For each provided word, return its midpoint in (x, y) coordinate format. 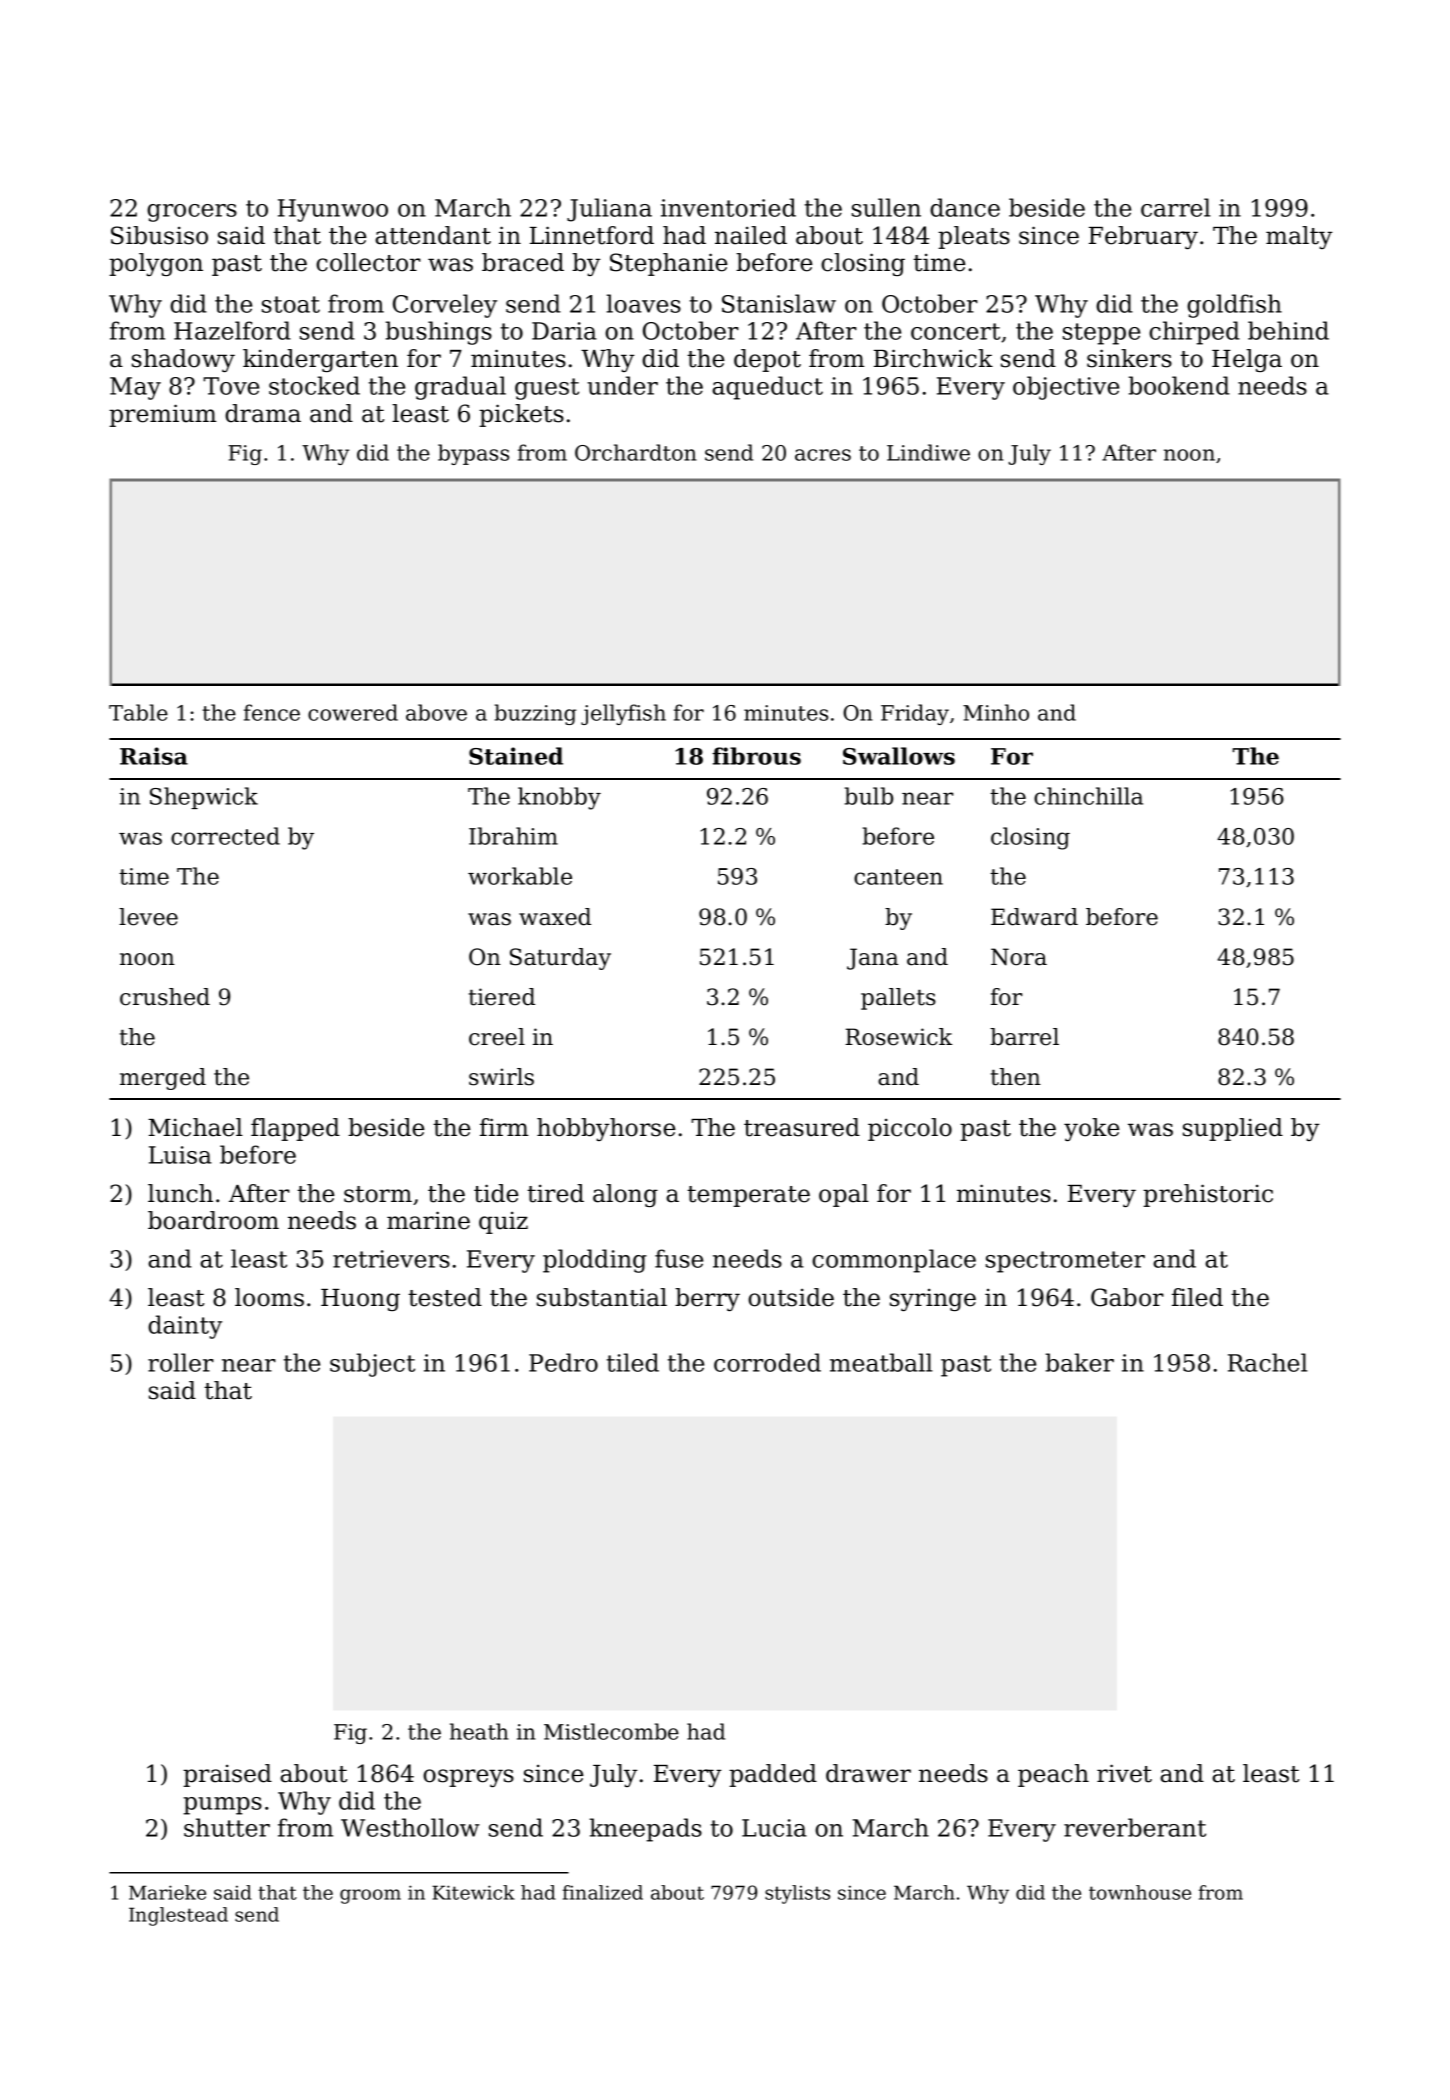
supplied (1233, 1129)
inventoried (728, 207)
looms (269, 1297)
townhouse (1140, 1892)
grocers (192, 213)
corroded (767, 1362)
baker (1079, 1362)
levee (148, 917)
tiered (502, 997)
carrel (1176, 207)
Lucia (774, 1828)
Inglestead (178, 1916)
